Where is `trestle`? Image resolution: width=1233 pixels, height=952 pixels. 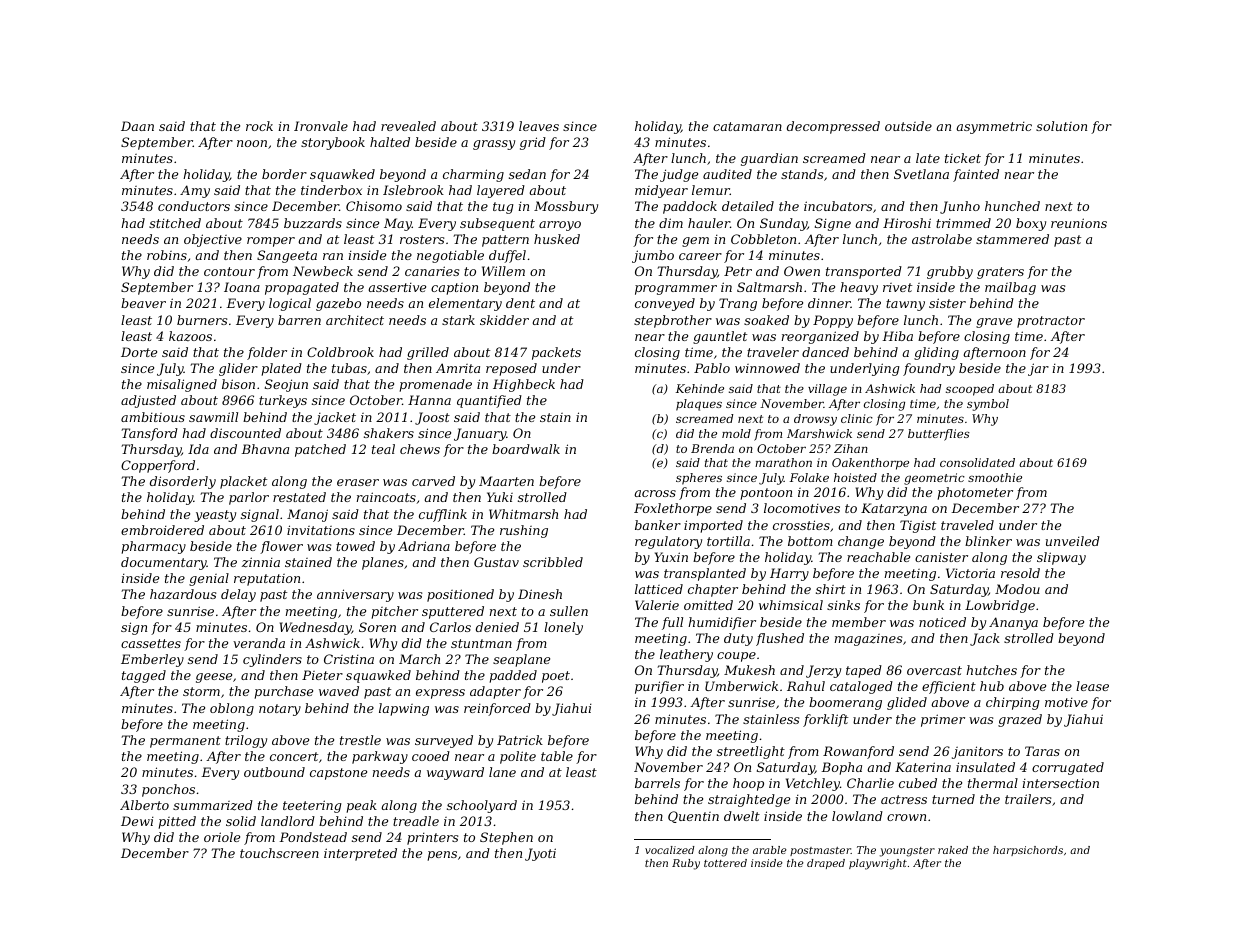 trestle is located at coordinates (360, 740).
